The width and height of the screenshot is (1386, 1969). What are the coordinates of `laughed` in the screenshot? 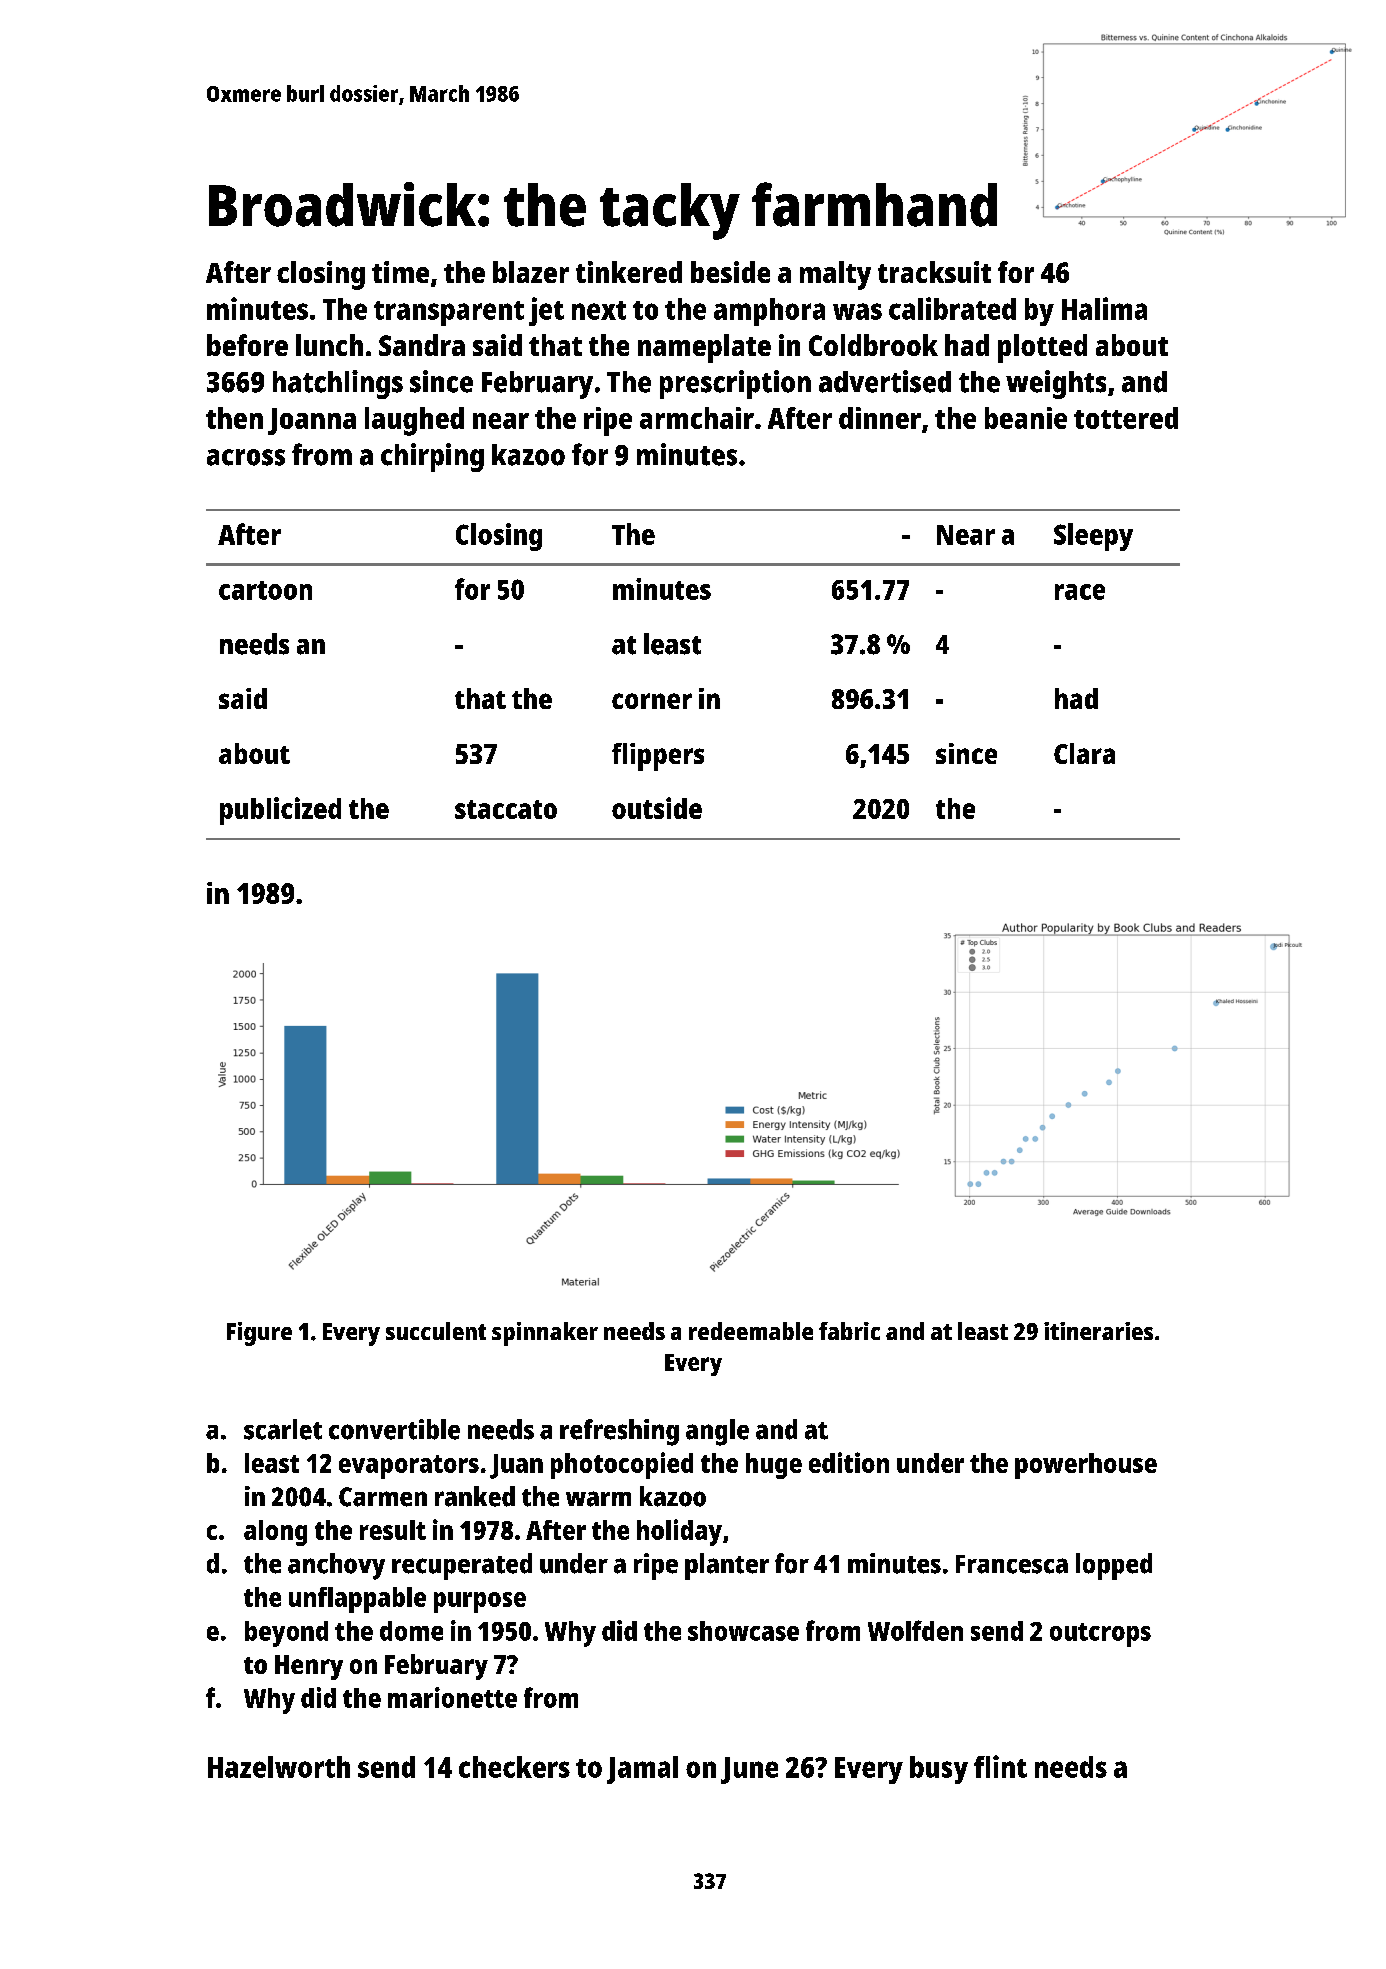 It's located at (414, 421).
